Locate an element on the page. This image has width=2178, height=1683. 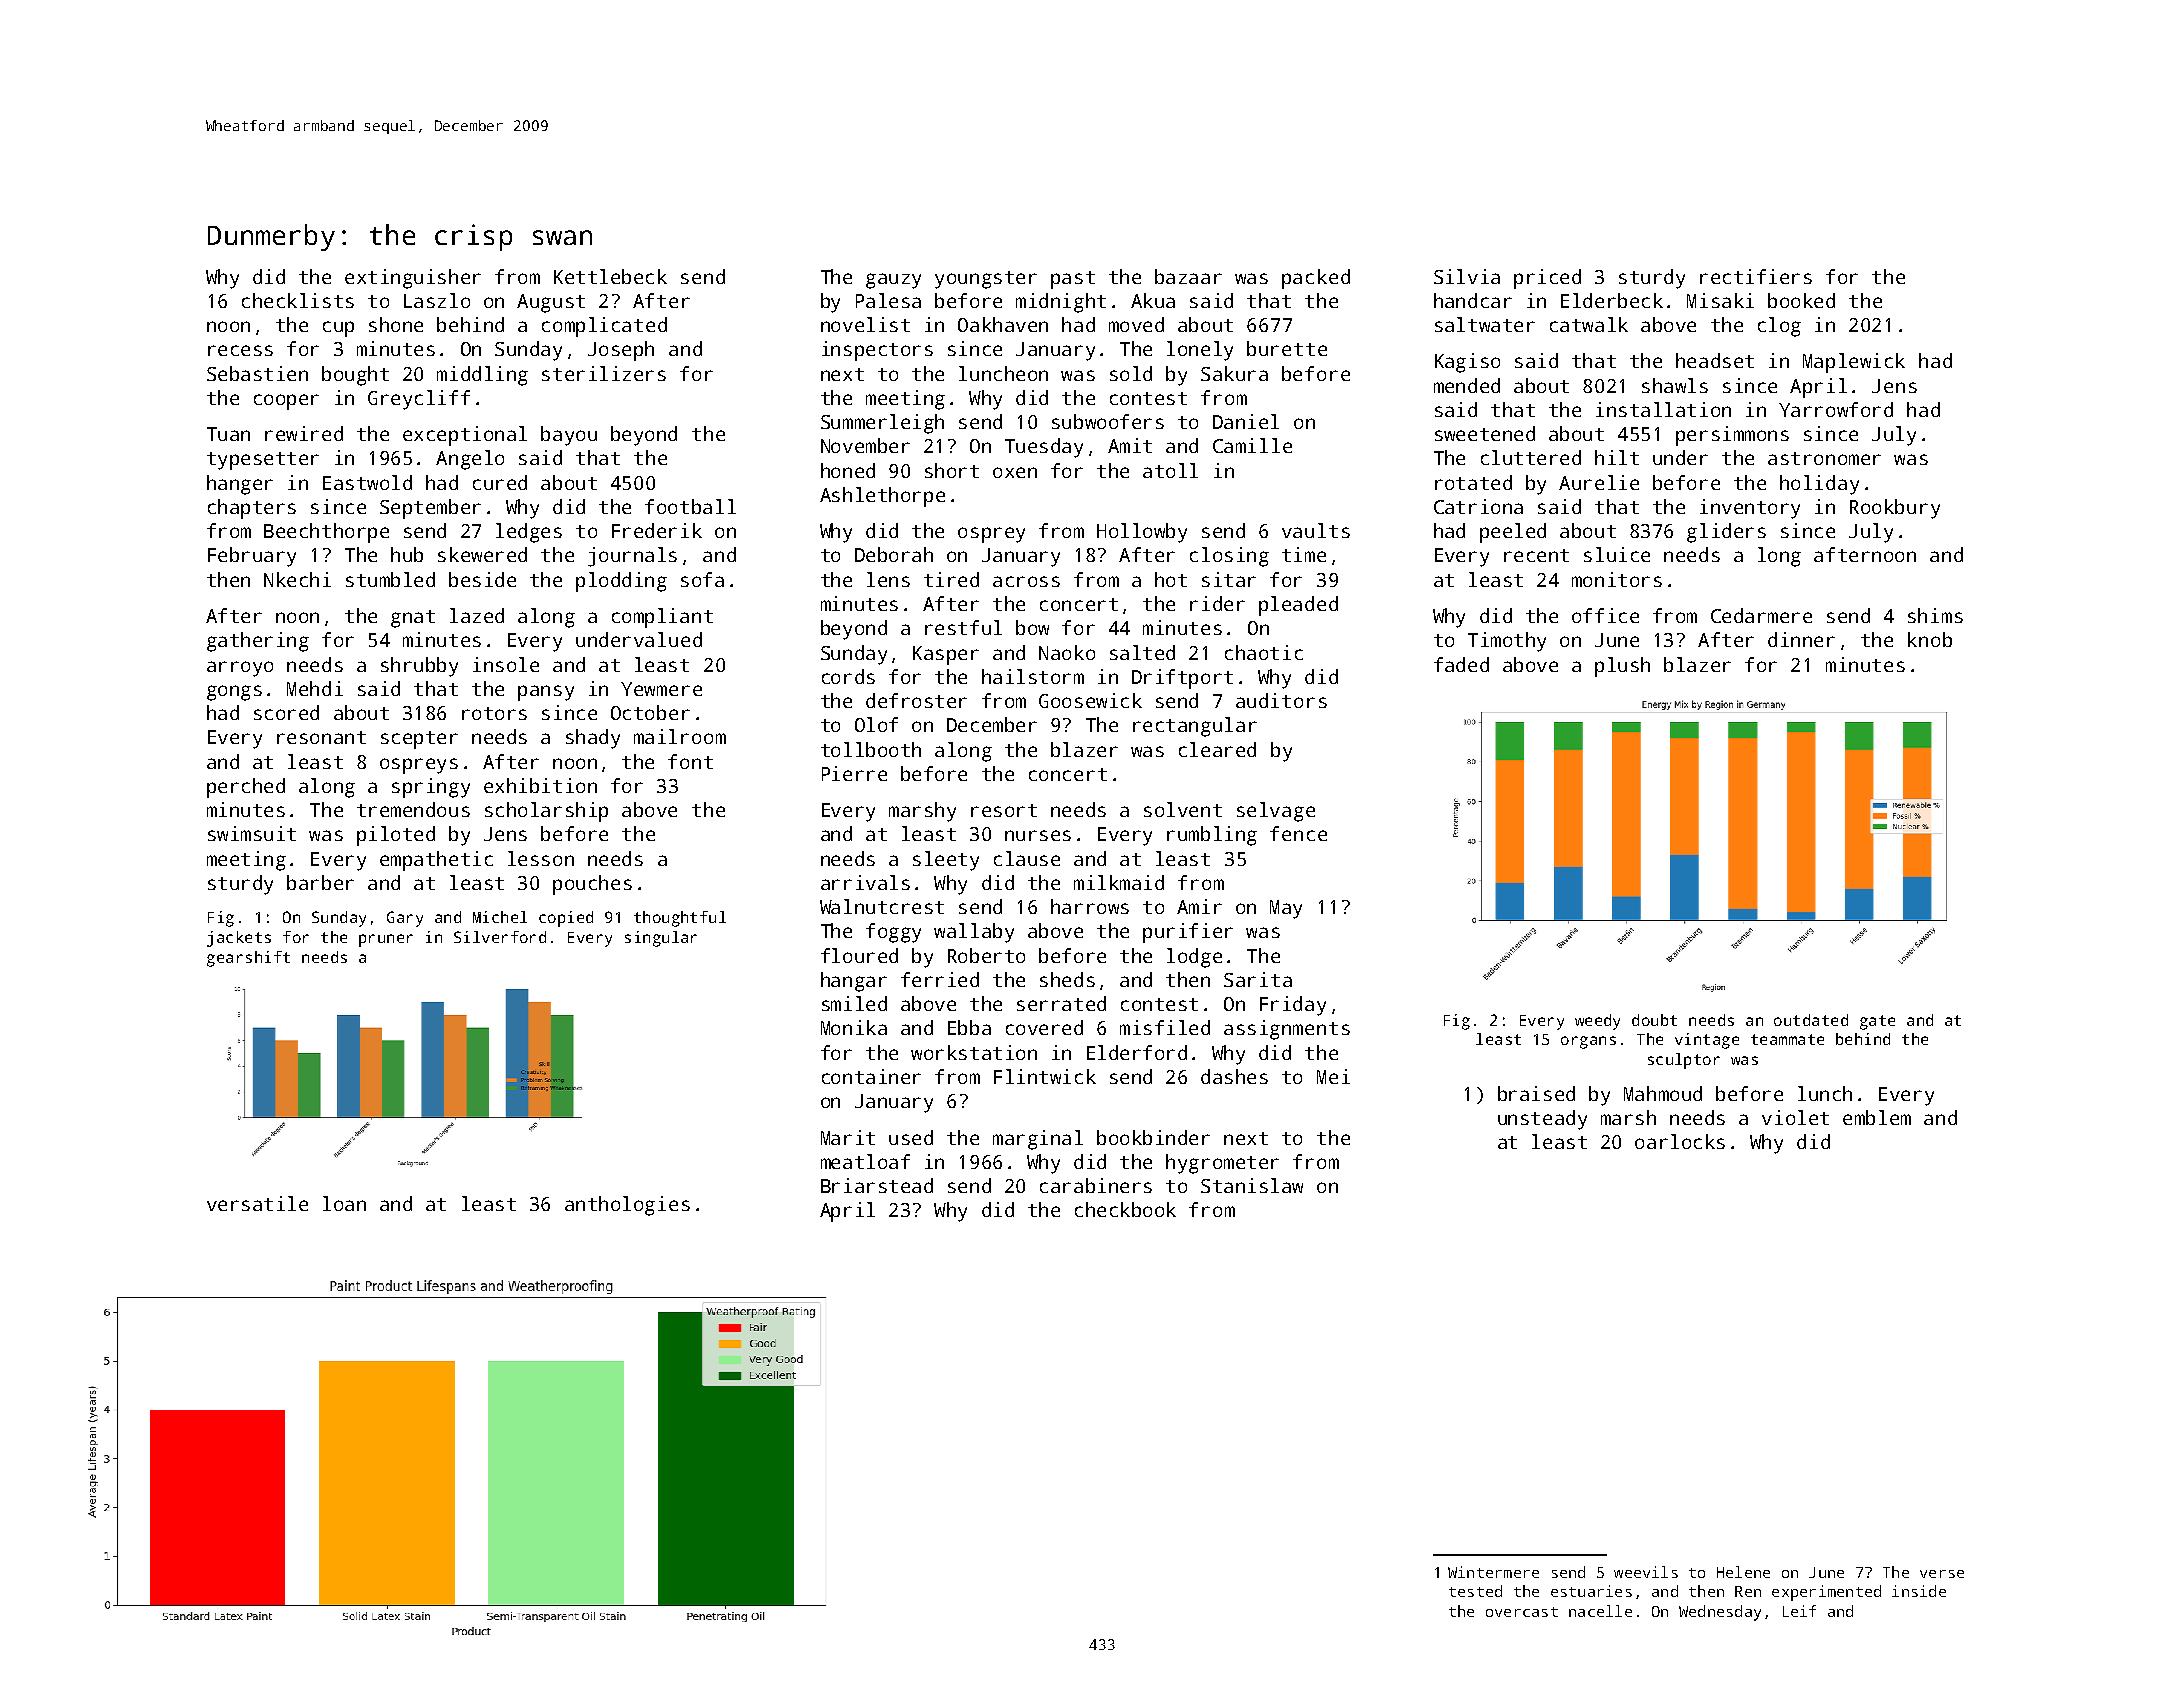
cured is located at coordinates (500, 482).
